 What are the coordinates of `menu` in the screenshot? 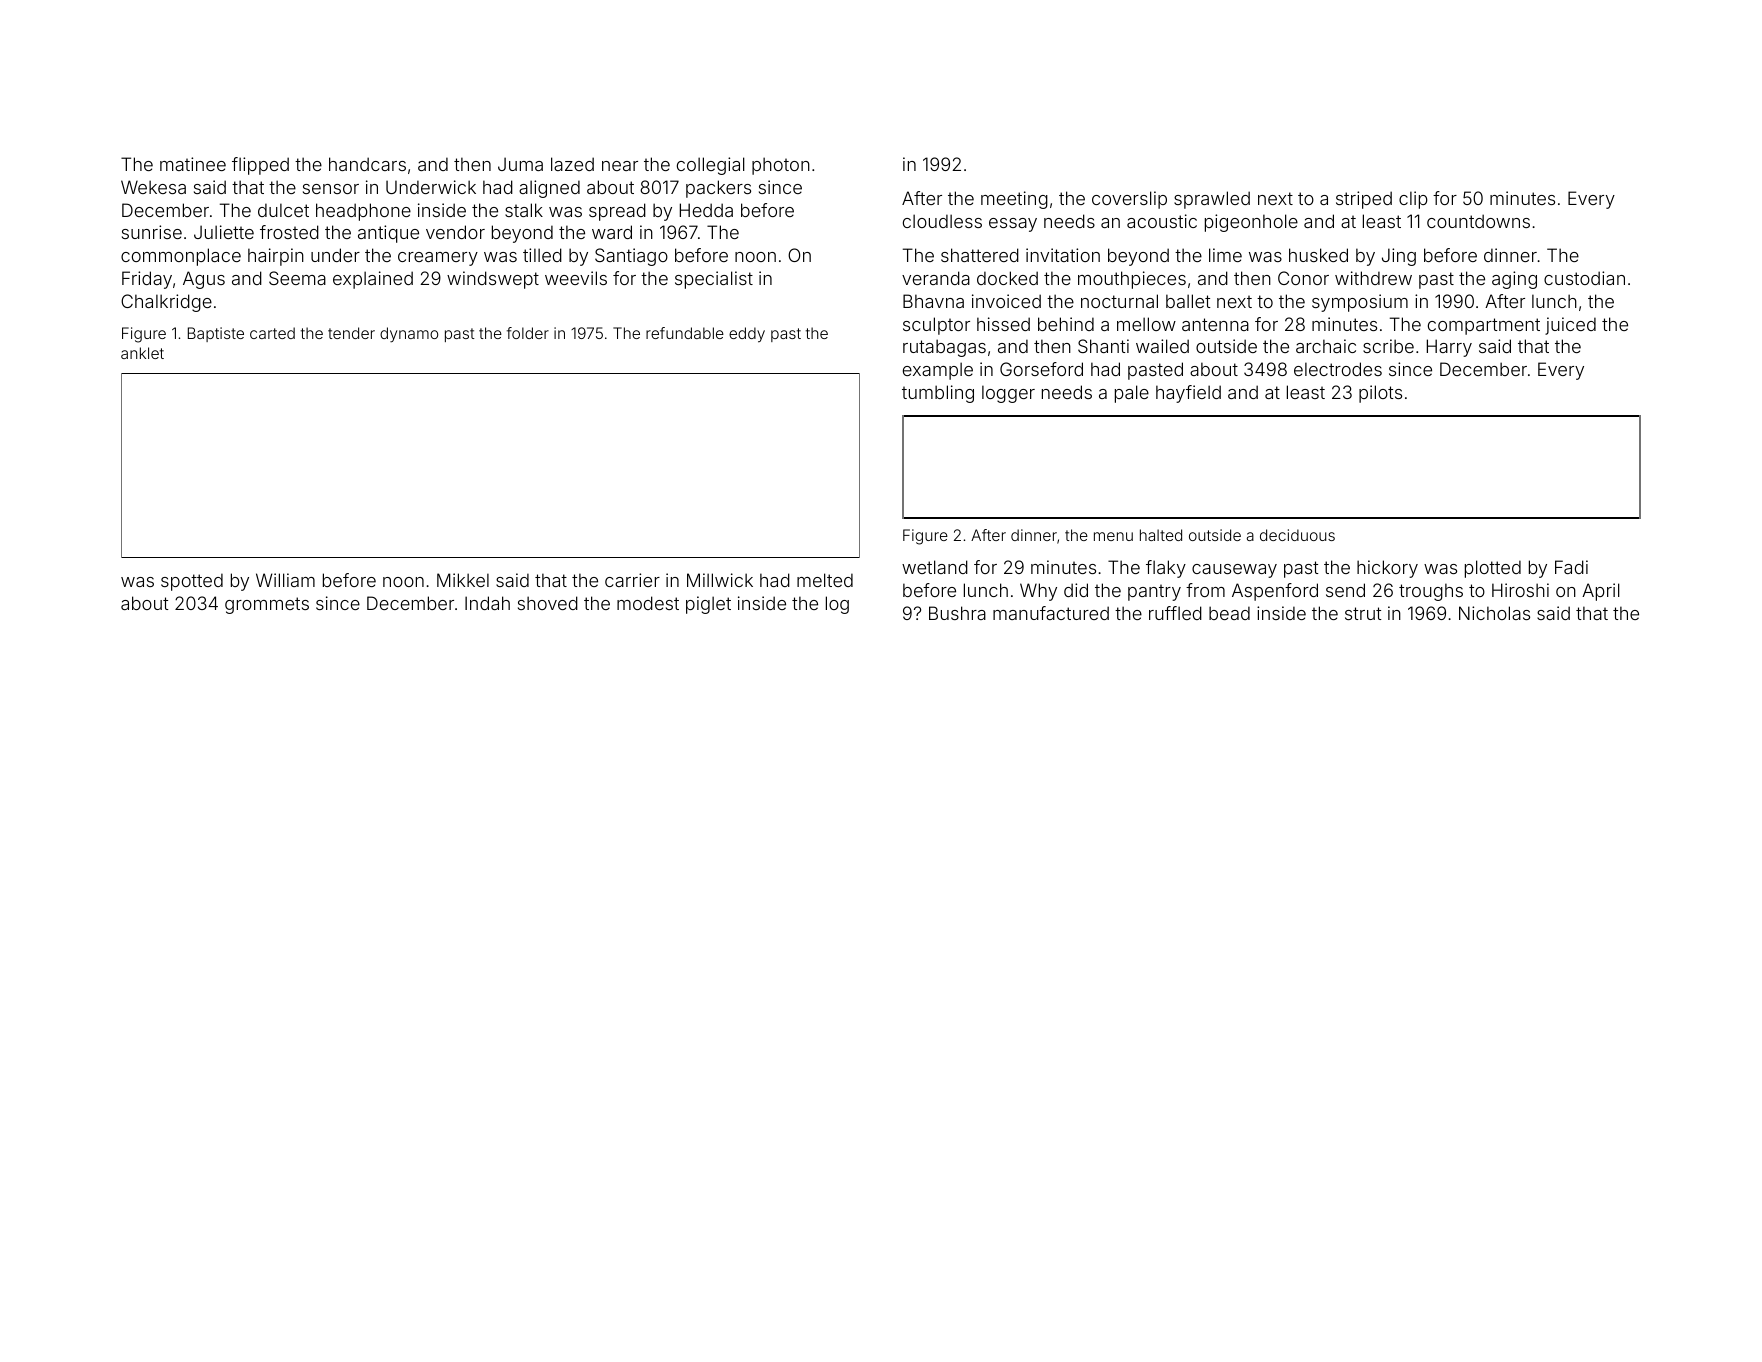 It's located at (1113, 536).
